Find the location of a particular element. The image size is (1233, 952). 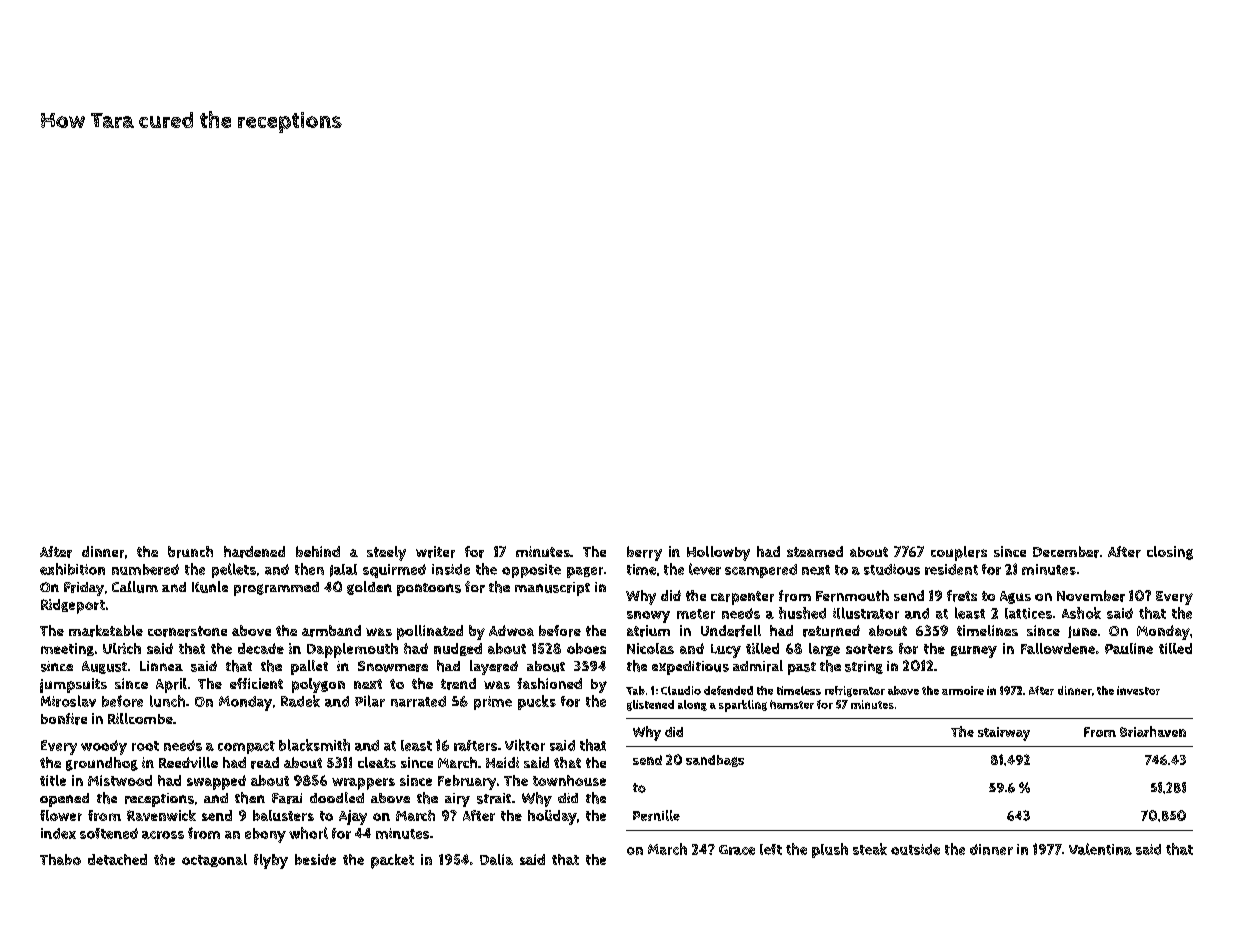

Adwoa is located at coordinates (511, 630).
